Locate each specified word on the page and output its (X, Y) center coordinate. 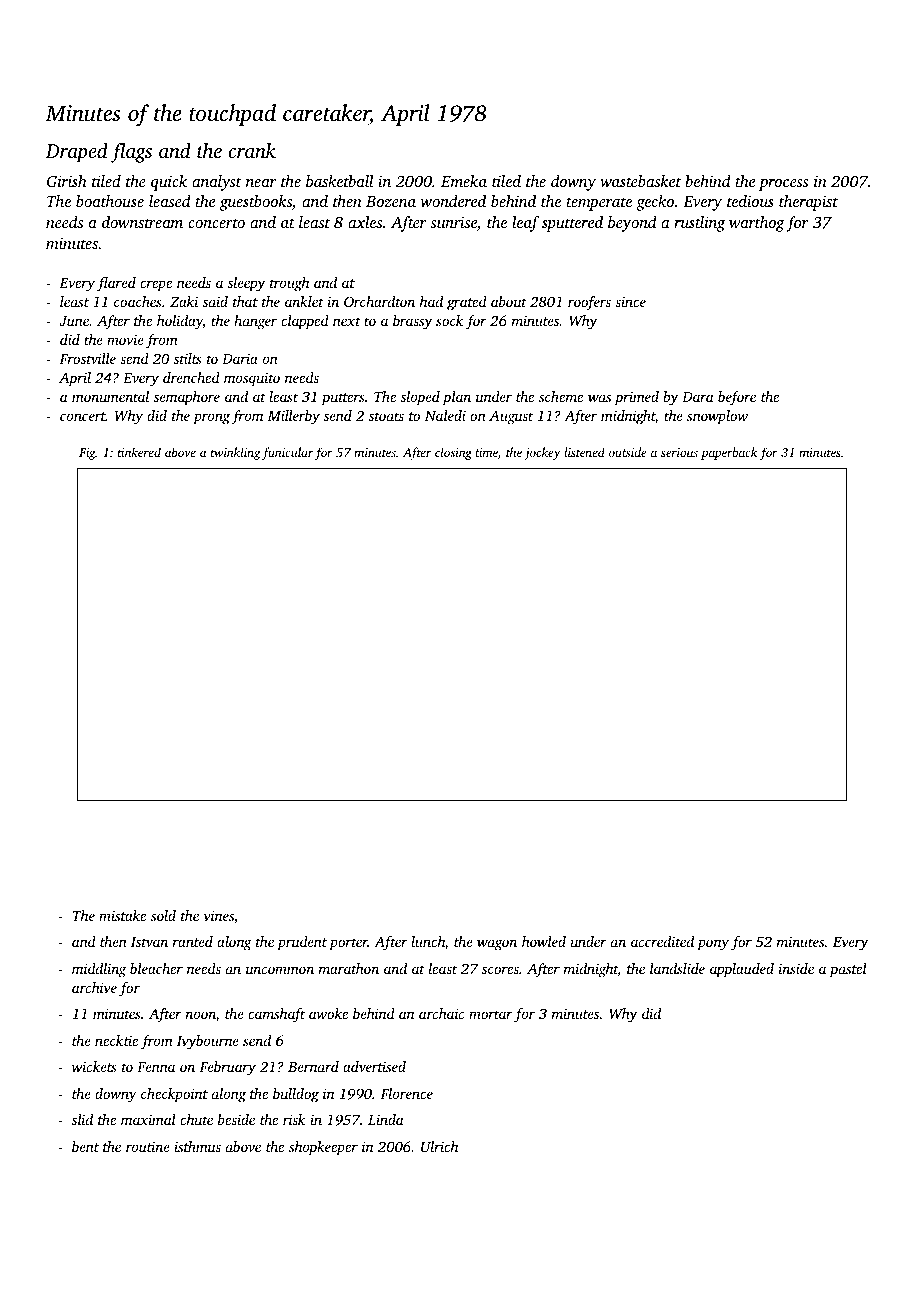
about (509, 301)
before (737, 398)
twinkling (236, 453)
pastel (848, 970)
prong (211, 419)
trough (289, 284)
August (511, 417)
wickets (94, 1066)
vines (219, 915)
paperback (729, 453)
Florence (406, 1093)
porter (348, 944)
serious (679, 452)
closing (453, 453)
